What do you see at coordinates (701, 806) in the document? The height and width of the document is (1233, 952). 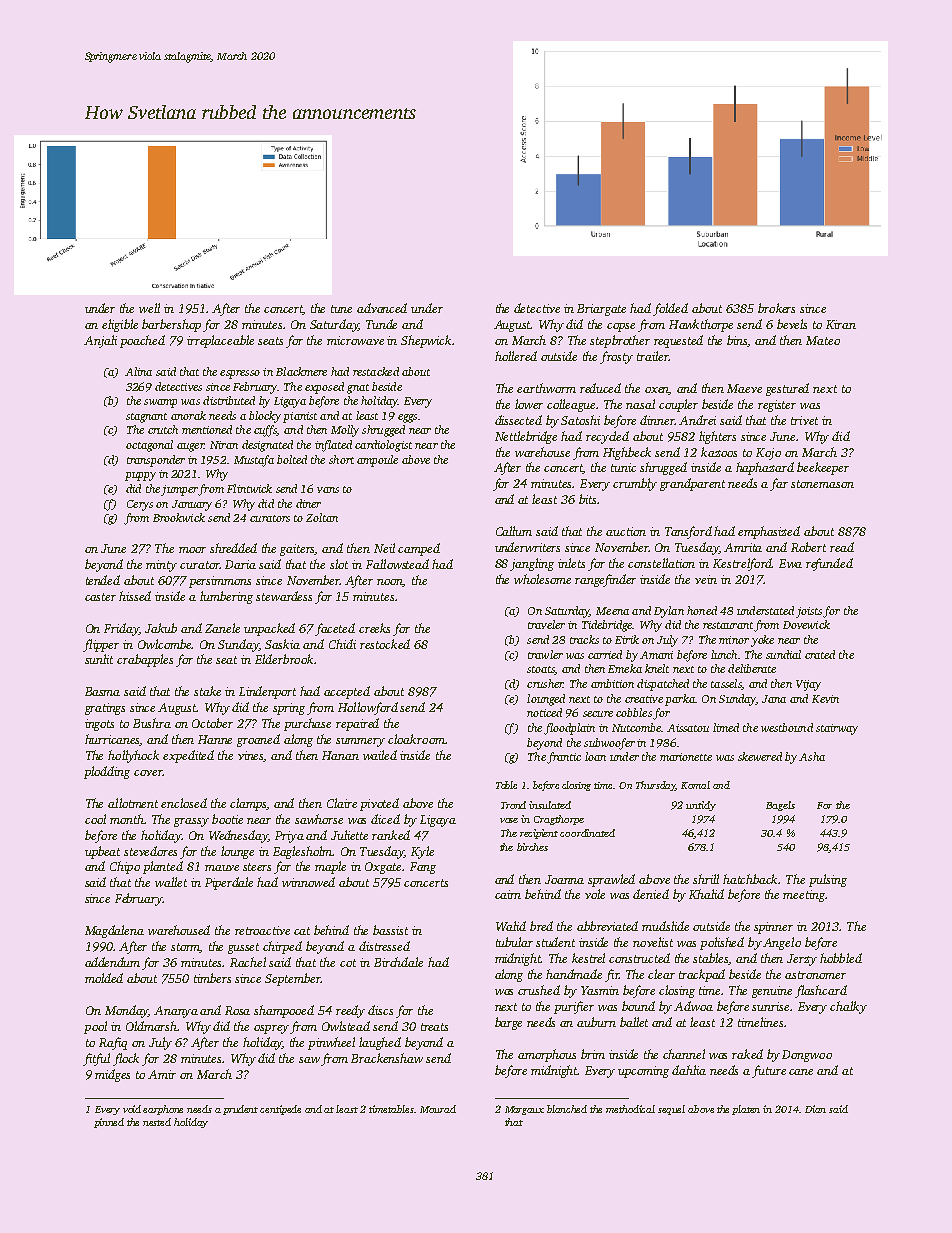 I see `untidy` at bounding box center [701, 806].
